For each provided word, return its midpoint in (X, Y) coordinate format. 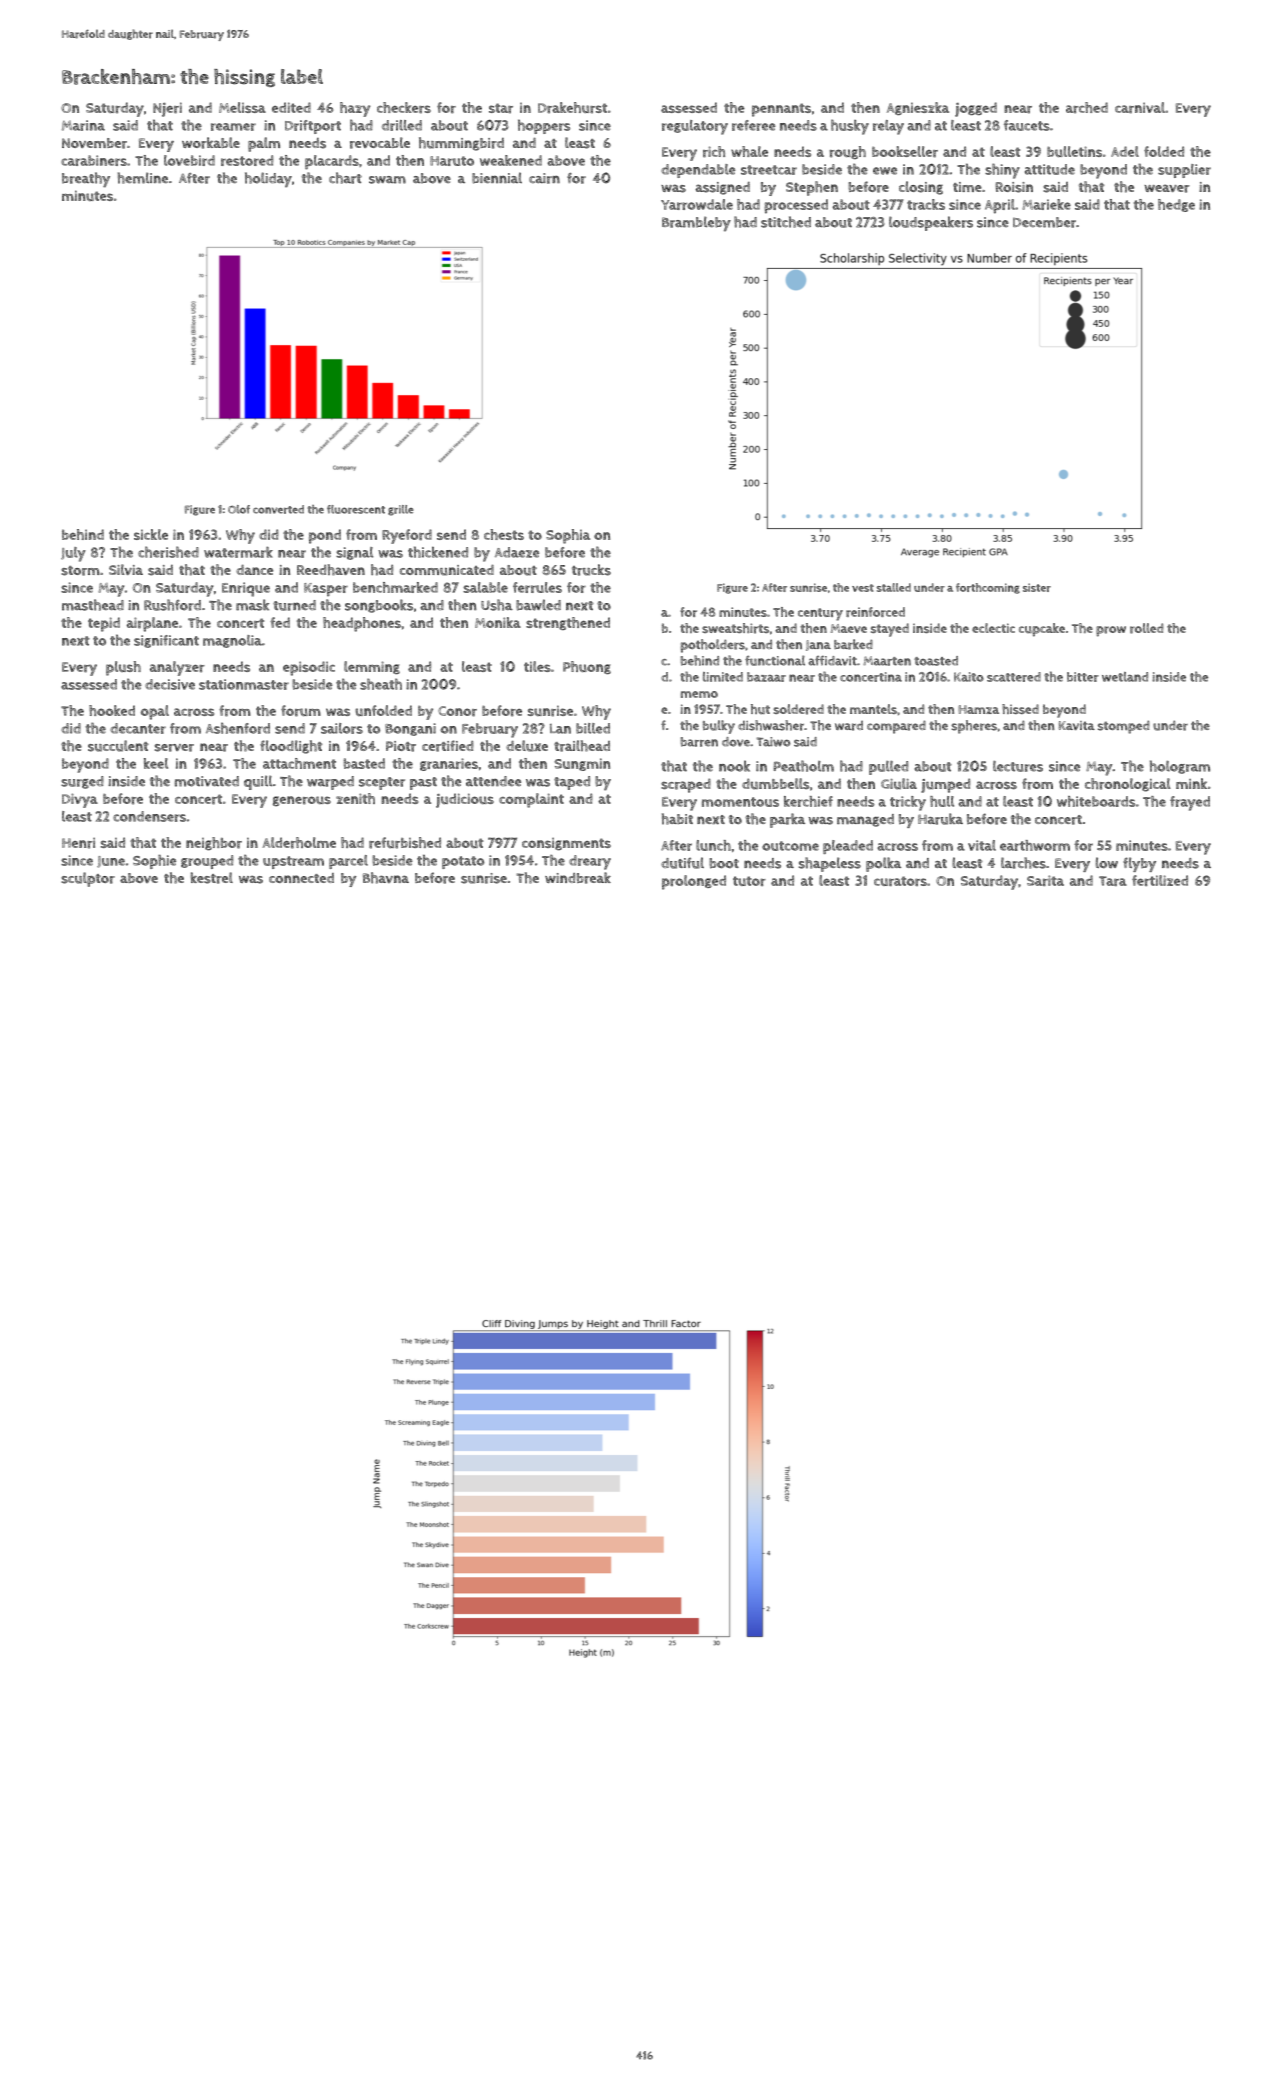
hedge (1176, 205)
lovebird (189, 160)
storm (80, 571)
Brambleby (696, 224)
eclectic (993, 628)
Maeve (849, 628)
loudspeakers (931, 223)
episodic (309, 668)
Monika (498, 622)
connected (301, 878)
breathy (86, 179)
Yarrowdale (697, 204)
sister (1037, 587)
